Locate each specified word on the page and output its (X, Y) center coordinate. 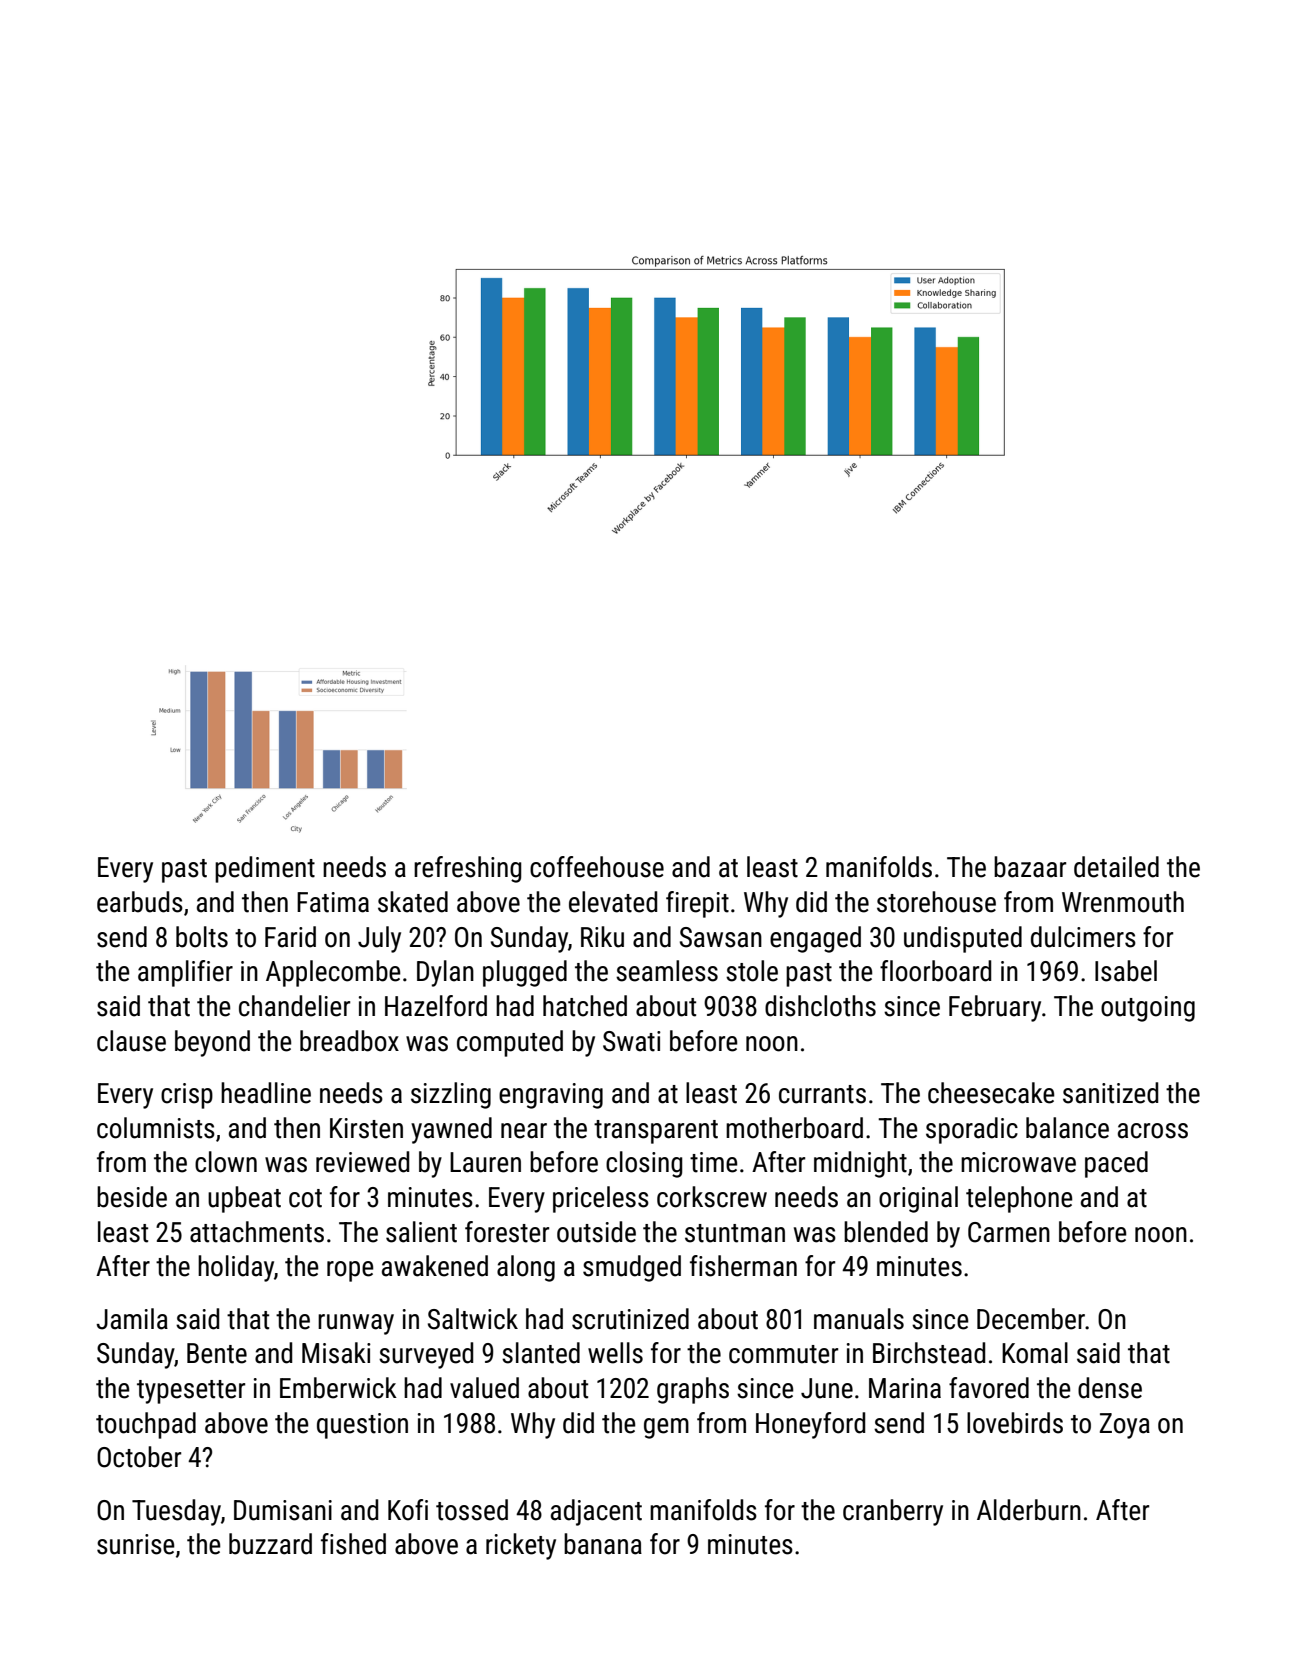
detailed (1116, 867)
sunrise (136, 1544)
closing (644, 1164)
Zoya (1125, 1426)
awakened (435, 1266)
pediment (265, 869)
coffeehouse (597, 867)
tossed (472, 1510)
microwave (1018, 1162)
